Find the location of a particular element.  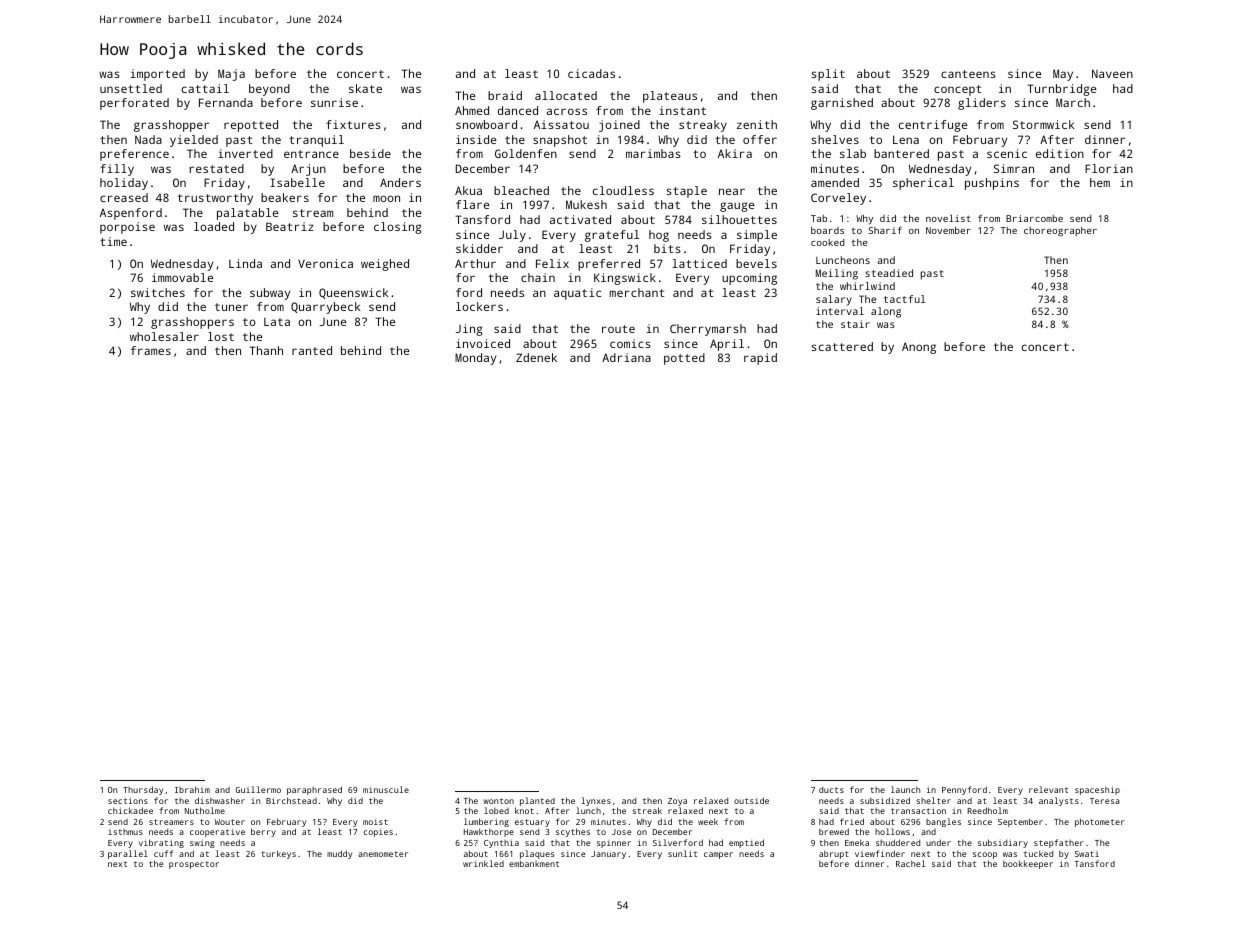

fixtures is located at coordinates (353, 124).
